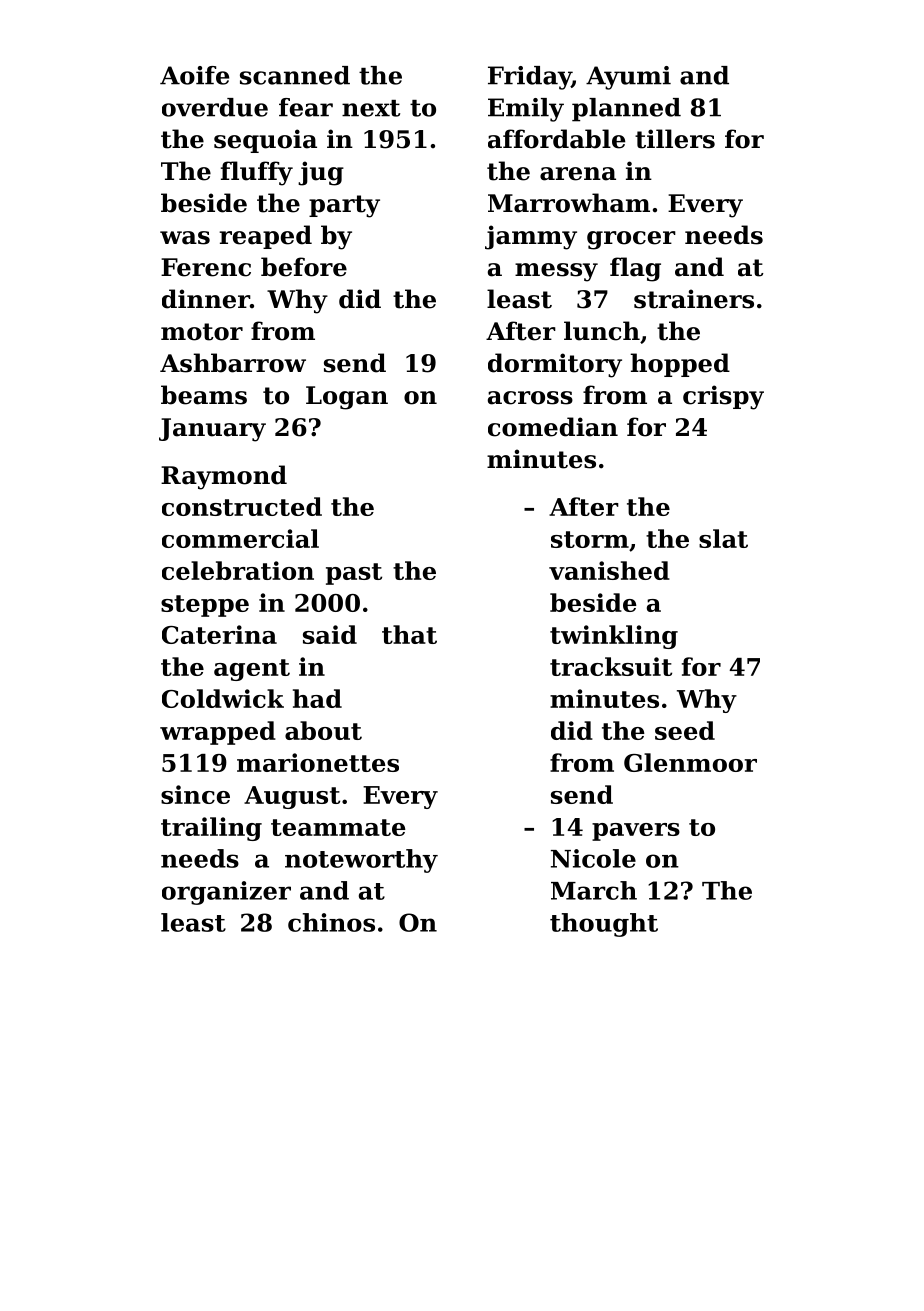  What do you see at coordinates (215, 107) in the screenshot?
I see `overdue` at bounding box center [215, 107].
